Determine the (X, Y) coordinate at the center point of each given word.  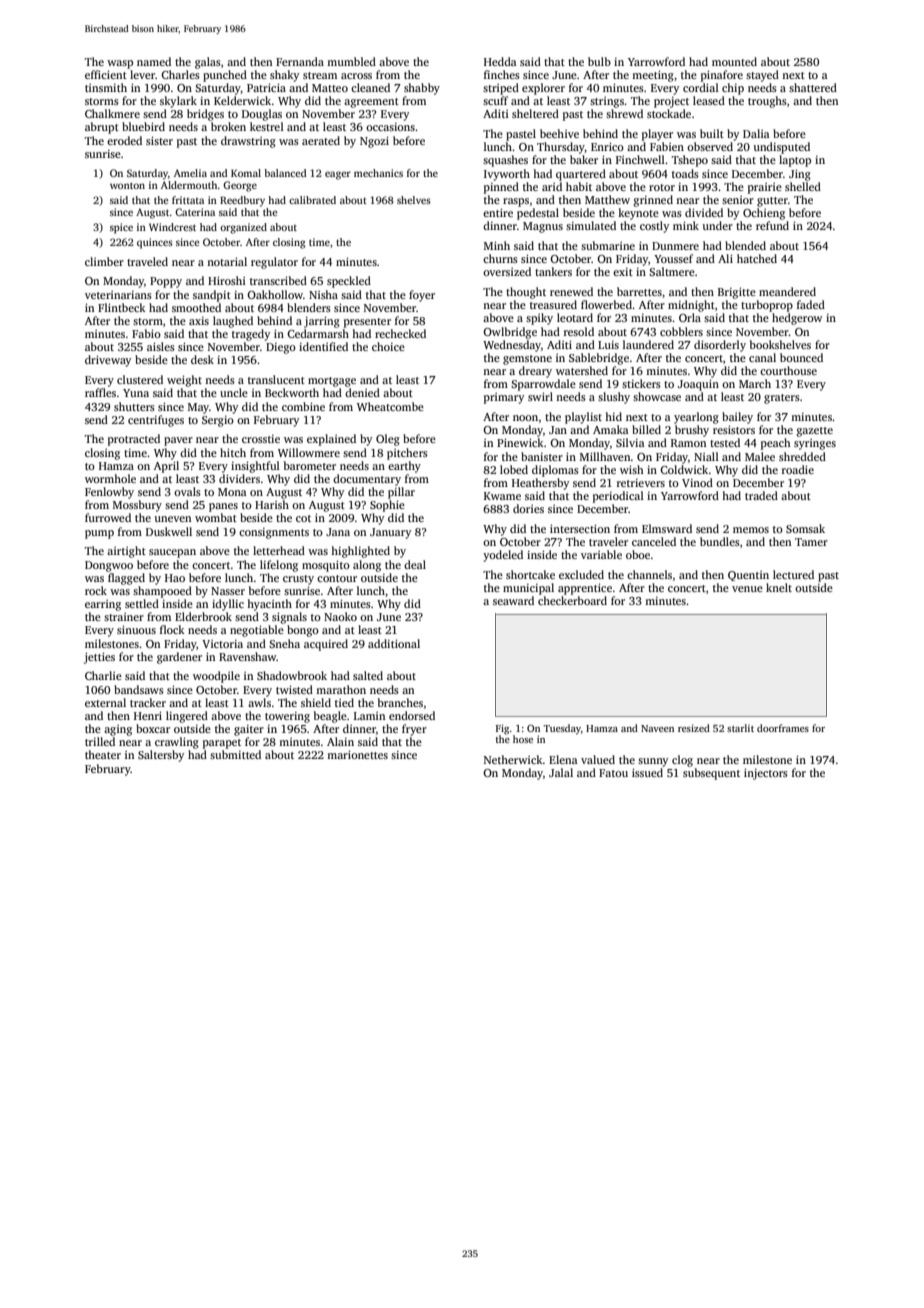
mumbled (351, 61)
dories (528, 508)
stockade (669, 113)
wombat (216, 517)
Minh (497, 245)
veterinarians (118, 295)
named (154, 61)
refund (772, 225)
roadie (798, 469)
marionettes (357, 754)
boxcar (153, 728)
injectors (766, 774)
